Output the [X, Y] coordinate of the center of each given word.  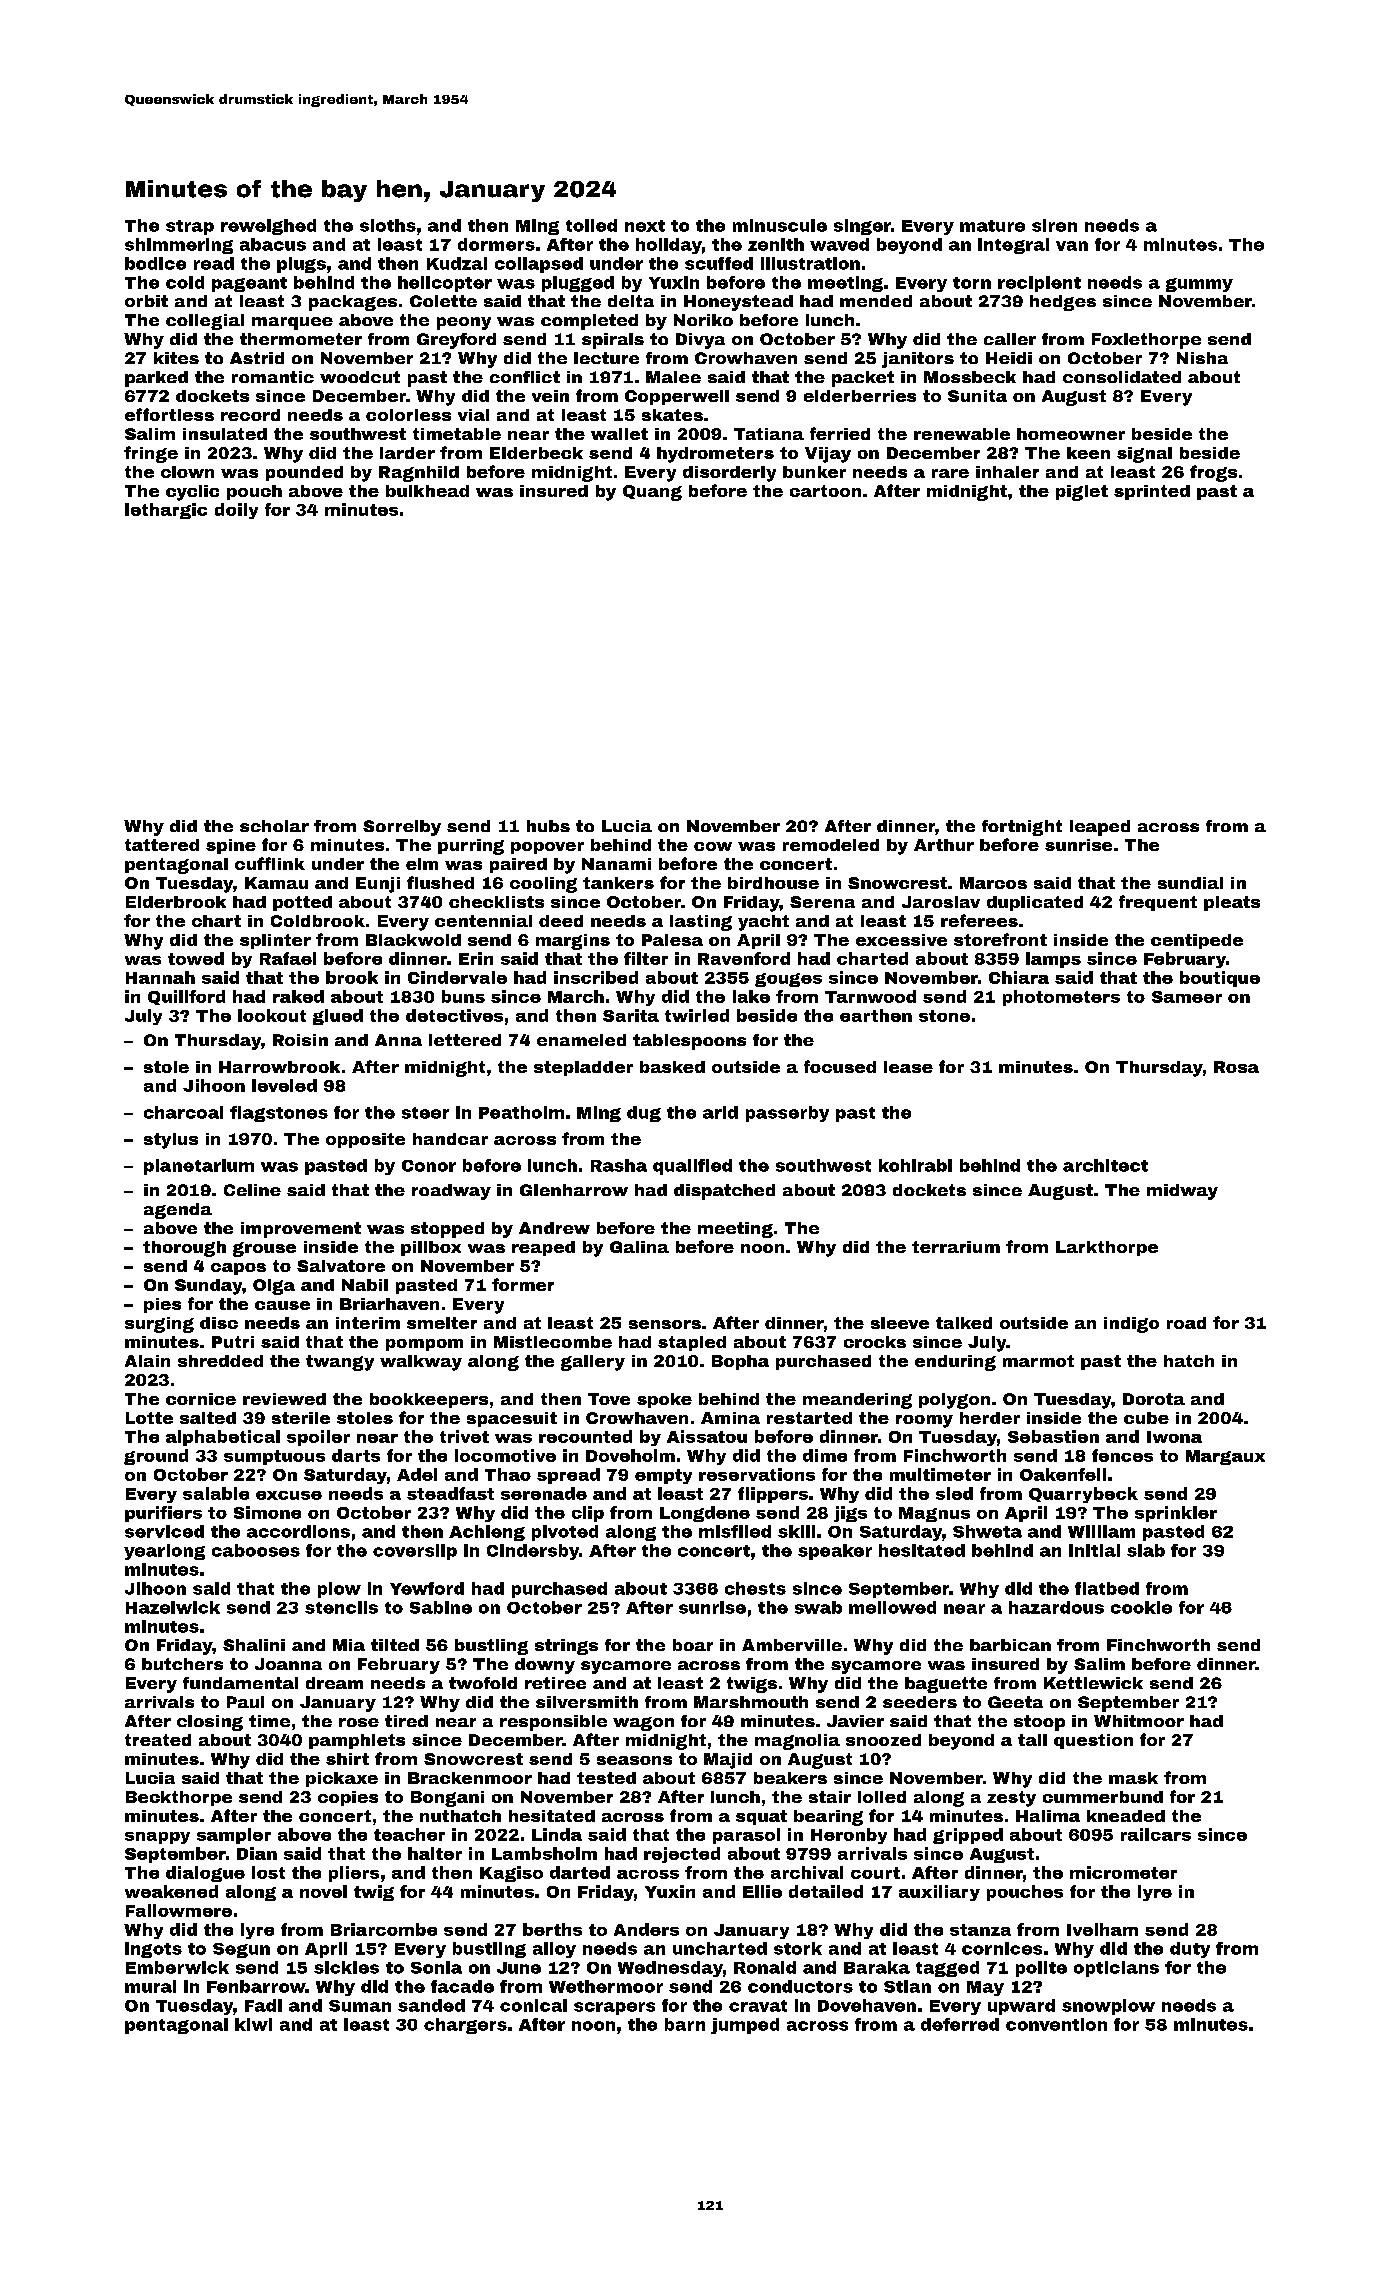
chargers [465, 2026]
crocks [875, 1342]
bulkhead [427, 491]
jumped [745, 2026]
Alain [147, 1361]
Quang [652, 493]
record [250, 415]
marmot [1038, 1361]
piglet [1082, 493]
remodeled [831, 845]
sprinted [1152, 492]
